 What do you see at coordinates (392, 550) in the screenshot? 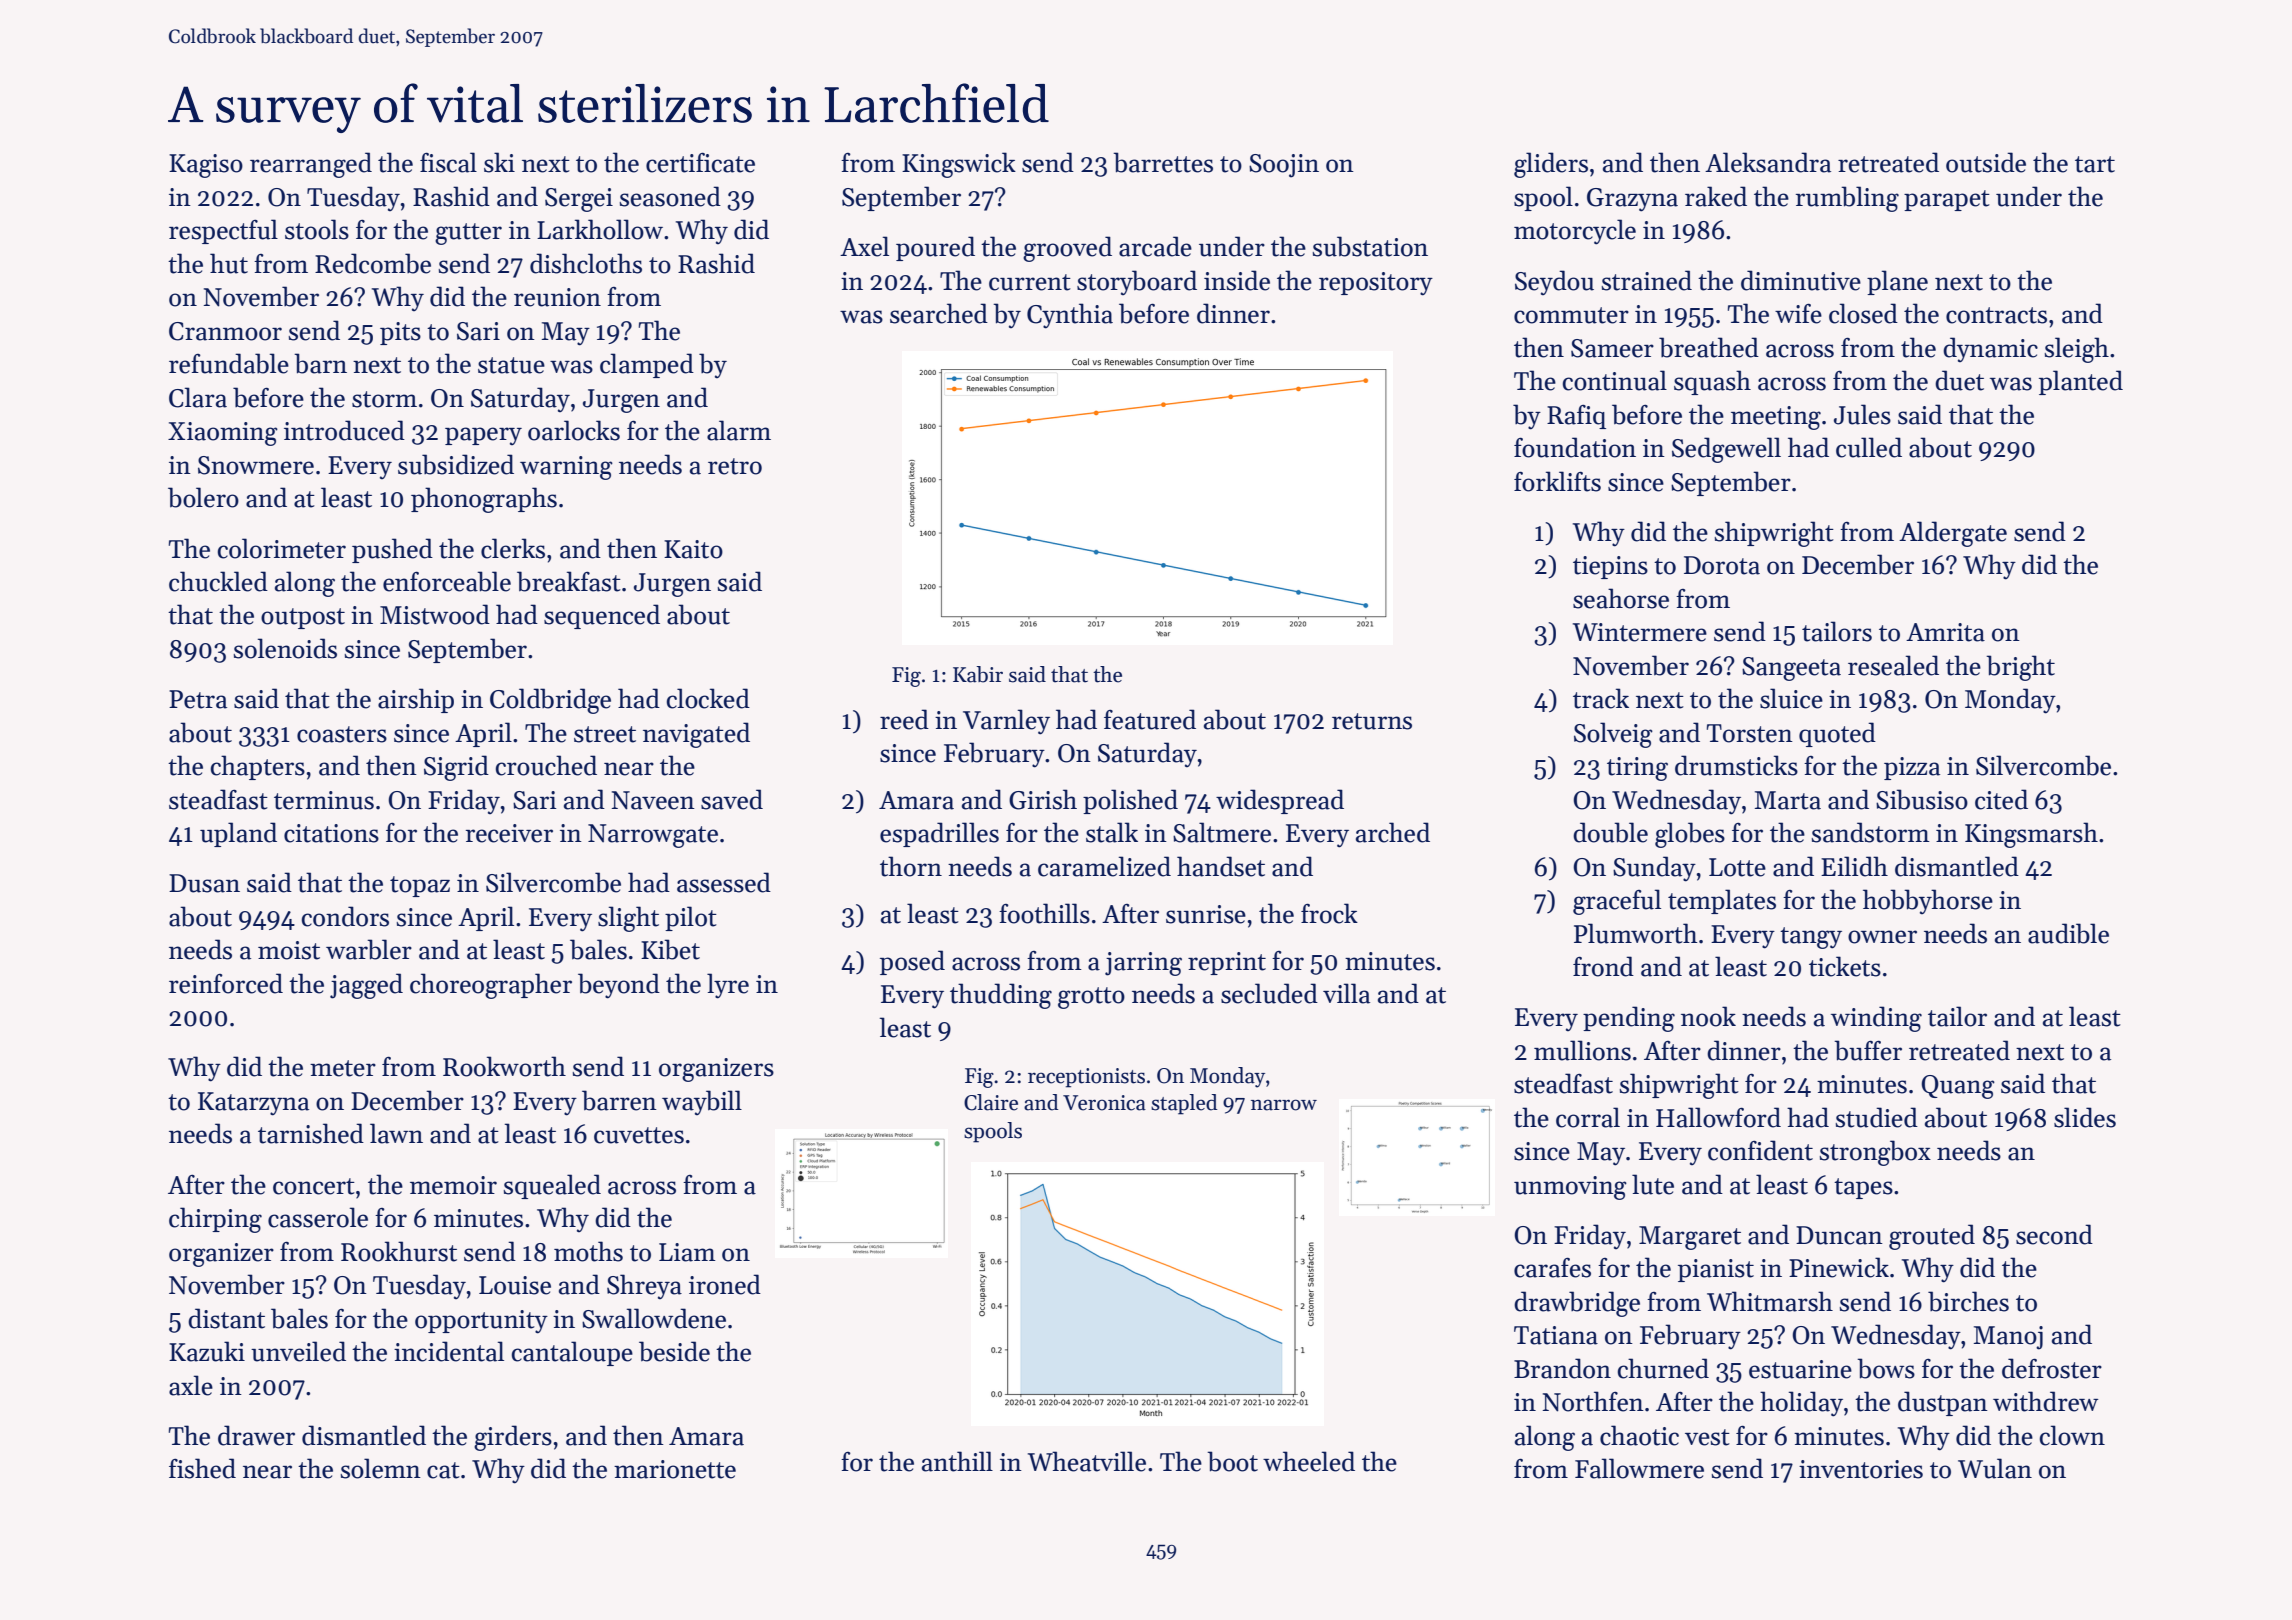
I see `pushed` at bounding box center [392, 550].
